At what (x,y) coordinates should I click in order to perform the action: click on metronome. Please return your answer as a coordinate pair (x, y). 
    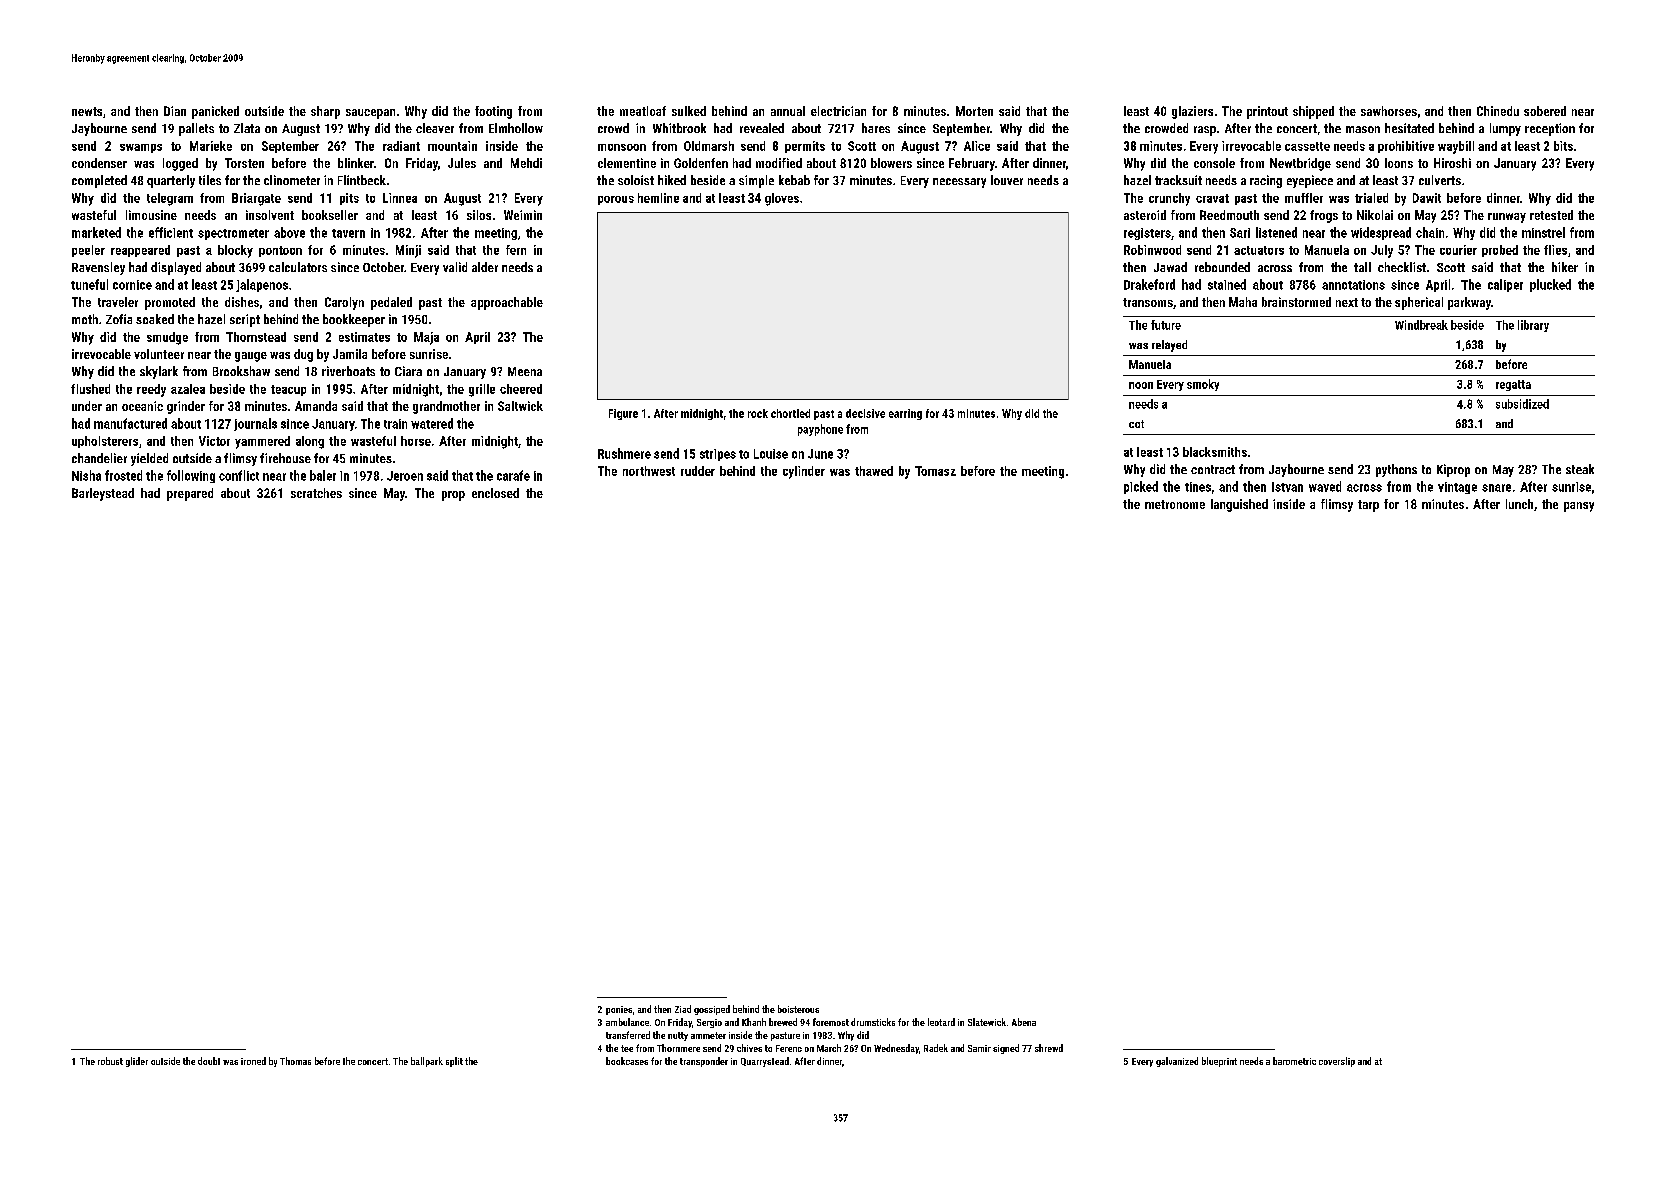
    Looking at the image, I should click on (1175, 504).
